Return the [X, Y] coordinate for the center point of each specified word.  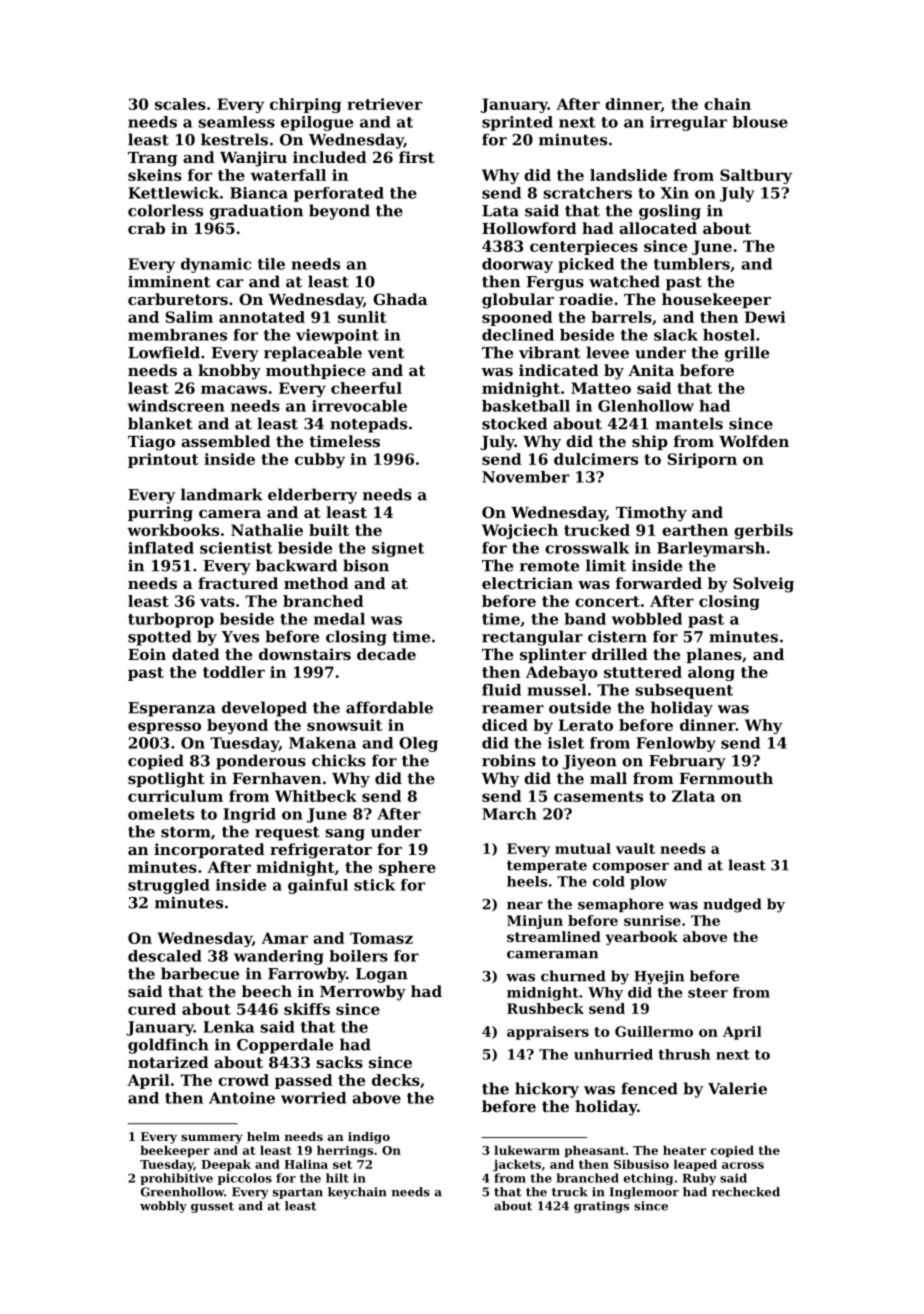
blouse [760, 122]
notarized [168, 1062]
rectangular [532, 638]
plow [648, 883]
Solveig [763, 585]
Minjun [535, 922]
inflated [161, 548]
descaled [165, 956]
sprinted [517, 123]
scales [180, 104]
